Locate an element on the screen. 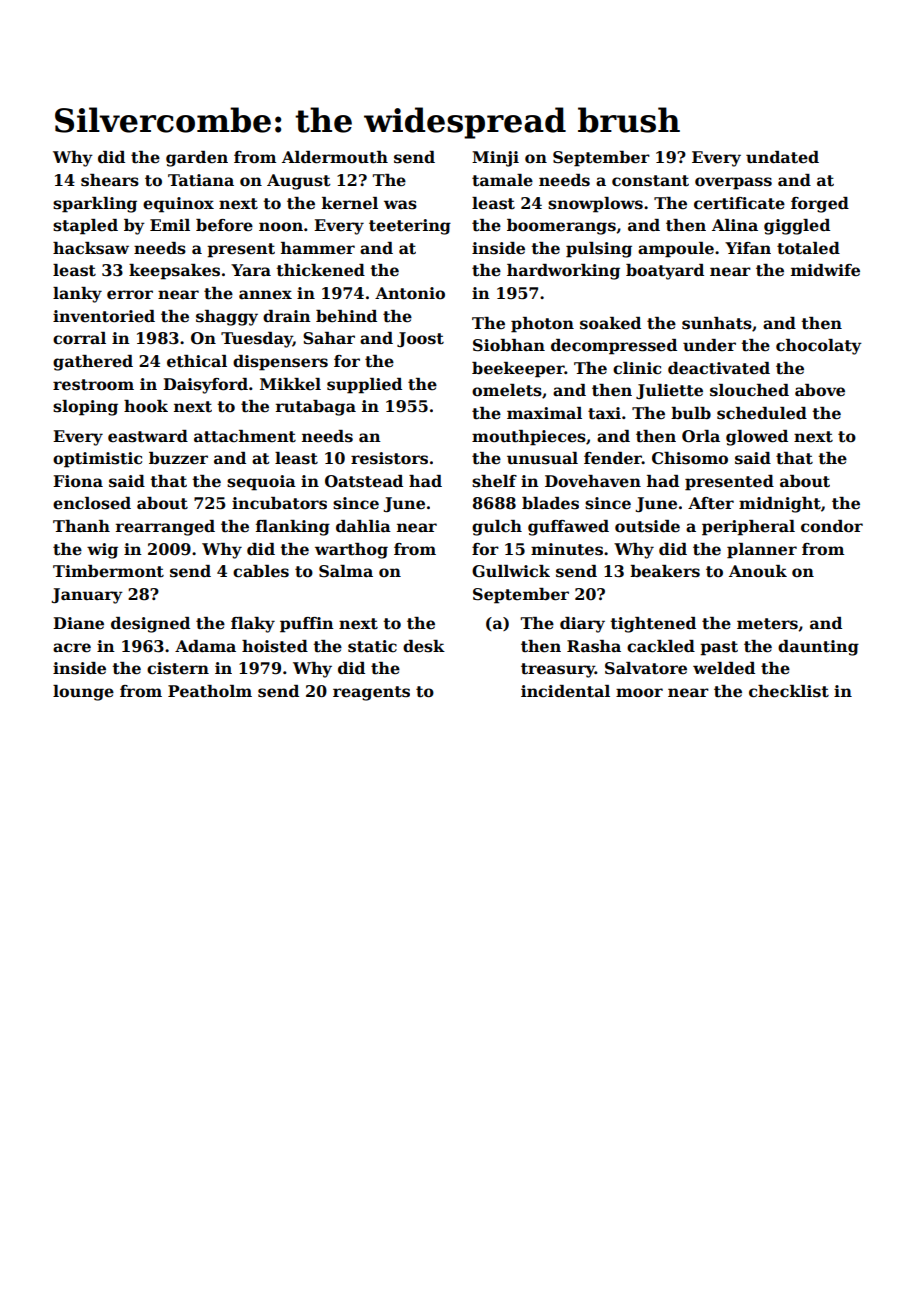 This screenshot has height=1308, width=924. teetering is located at coordinates (410, 227).
